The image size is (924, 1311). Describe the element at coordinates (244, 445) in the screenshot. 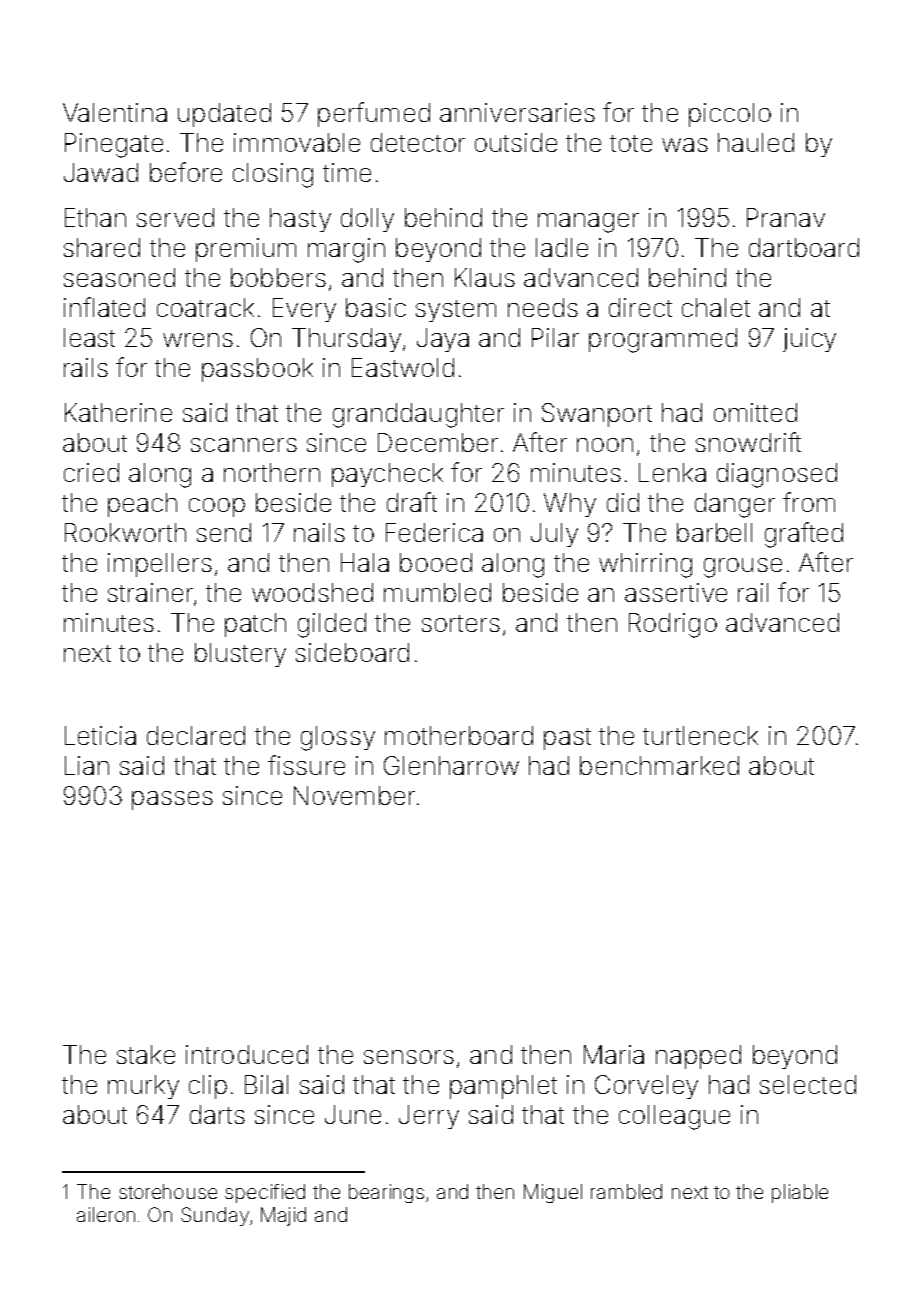

I see `scanners` at that location.
